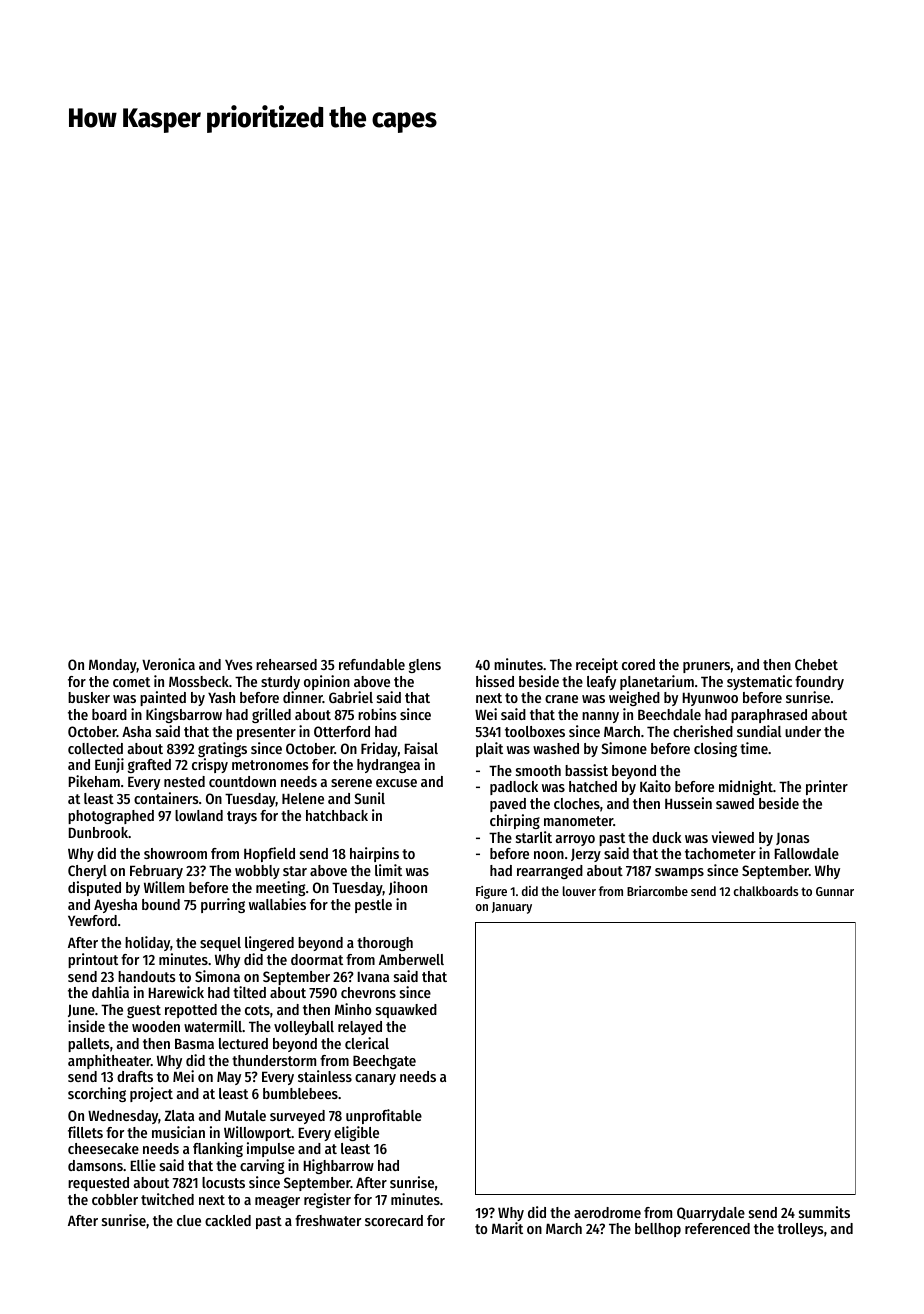  Describe the element at coordinates (835, 891) in the document. I see `Gunnar` at that location.
